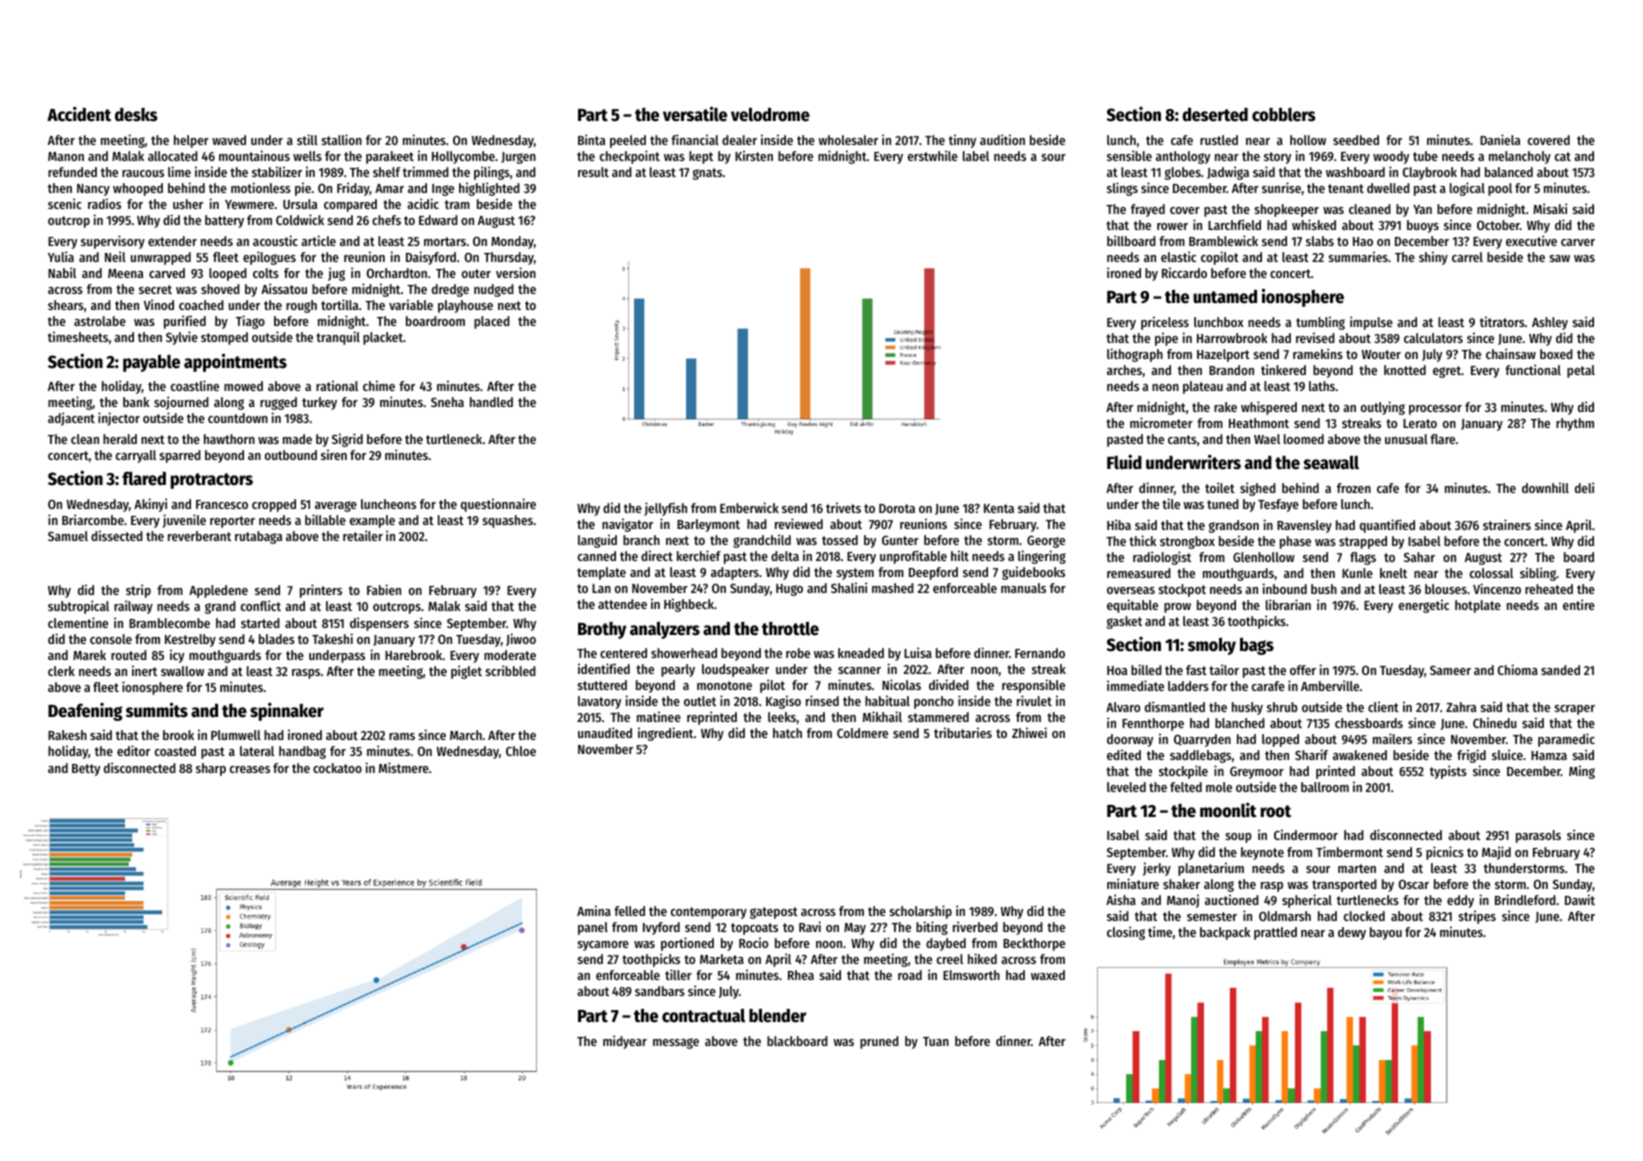  What do you see at coordinates (822, 700) in the screenshot?
I see `rinsed` at bounding box center [822, 700].
